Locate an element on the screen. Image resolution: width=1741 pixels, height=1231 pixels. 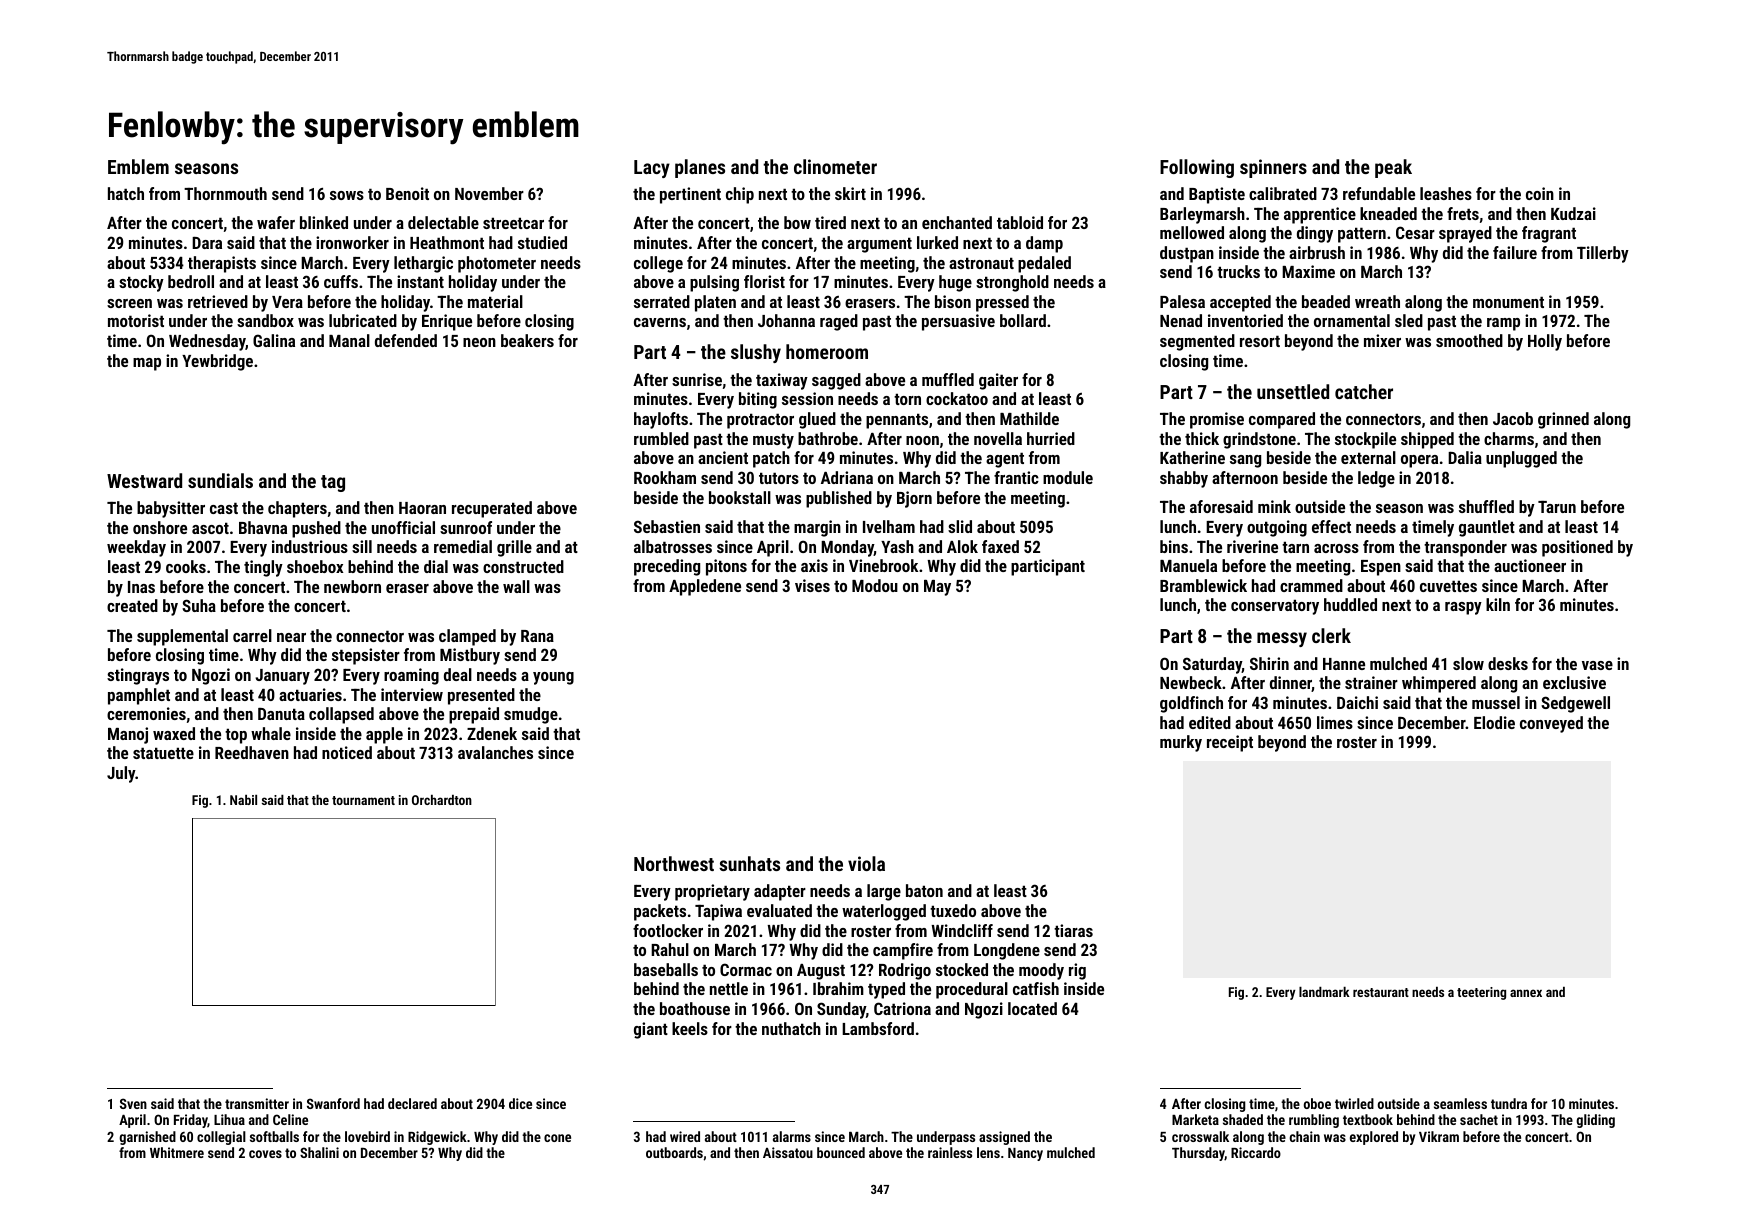
wall is located at coordinates (516, 586).
